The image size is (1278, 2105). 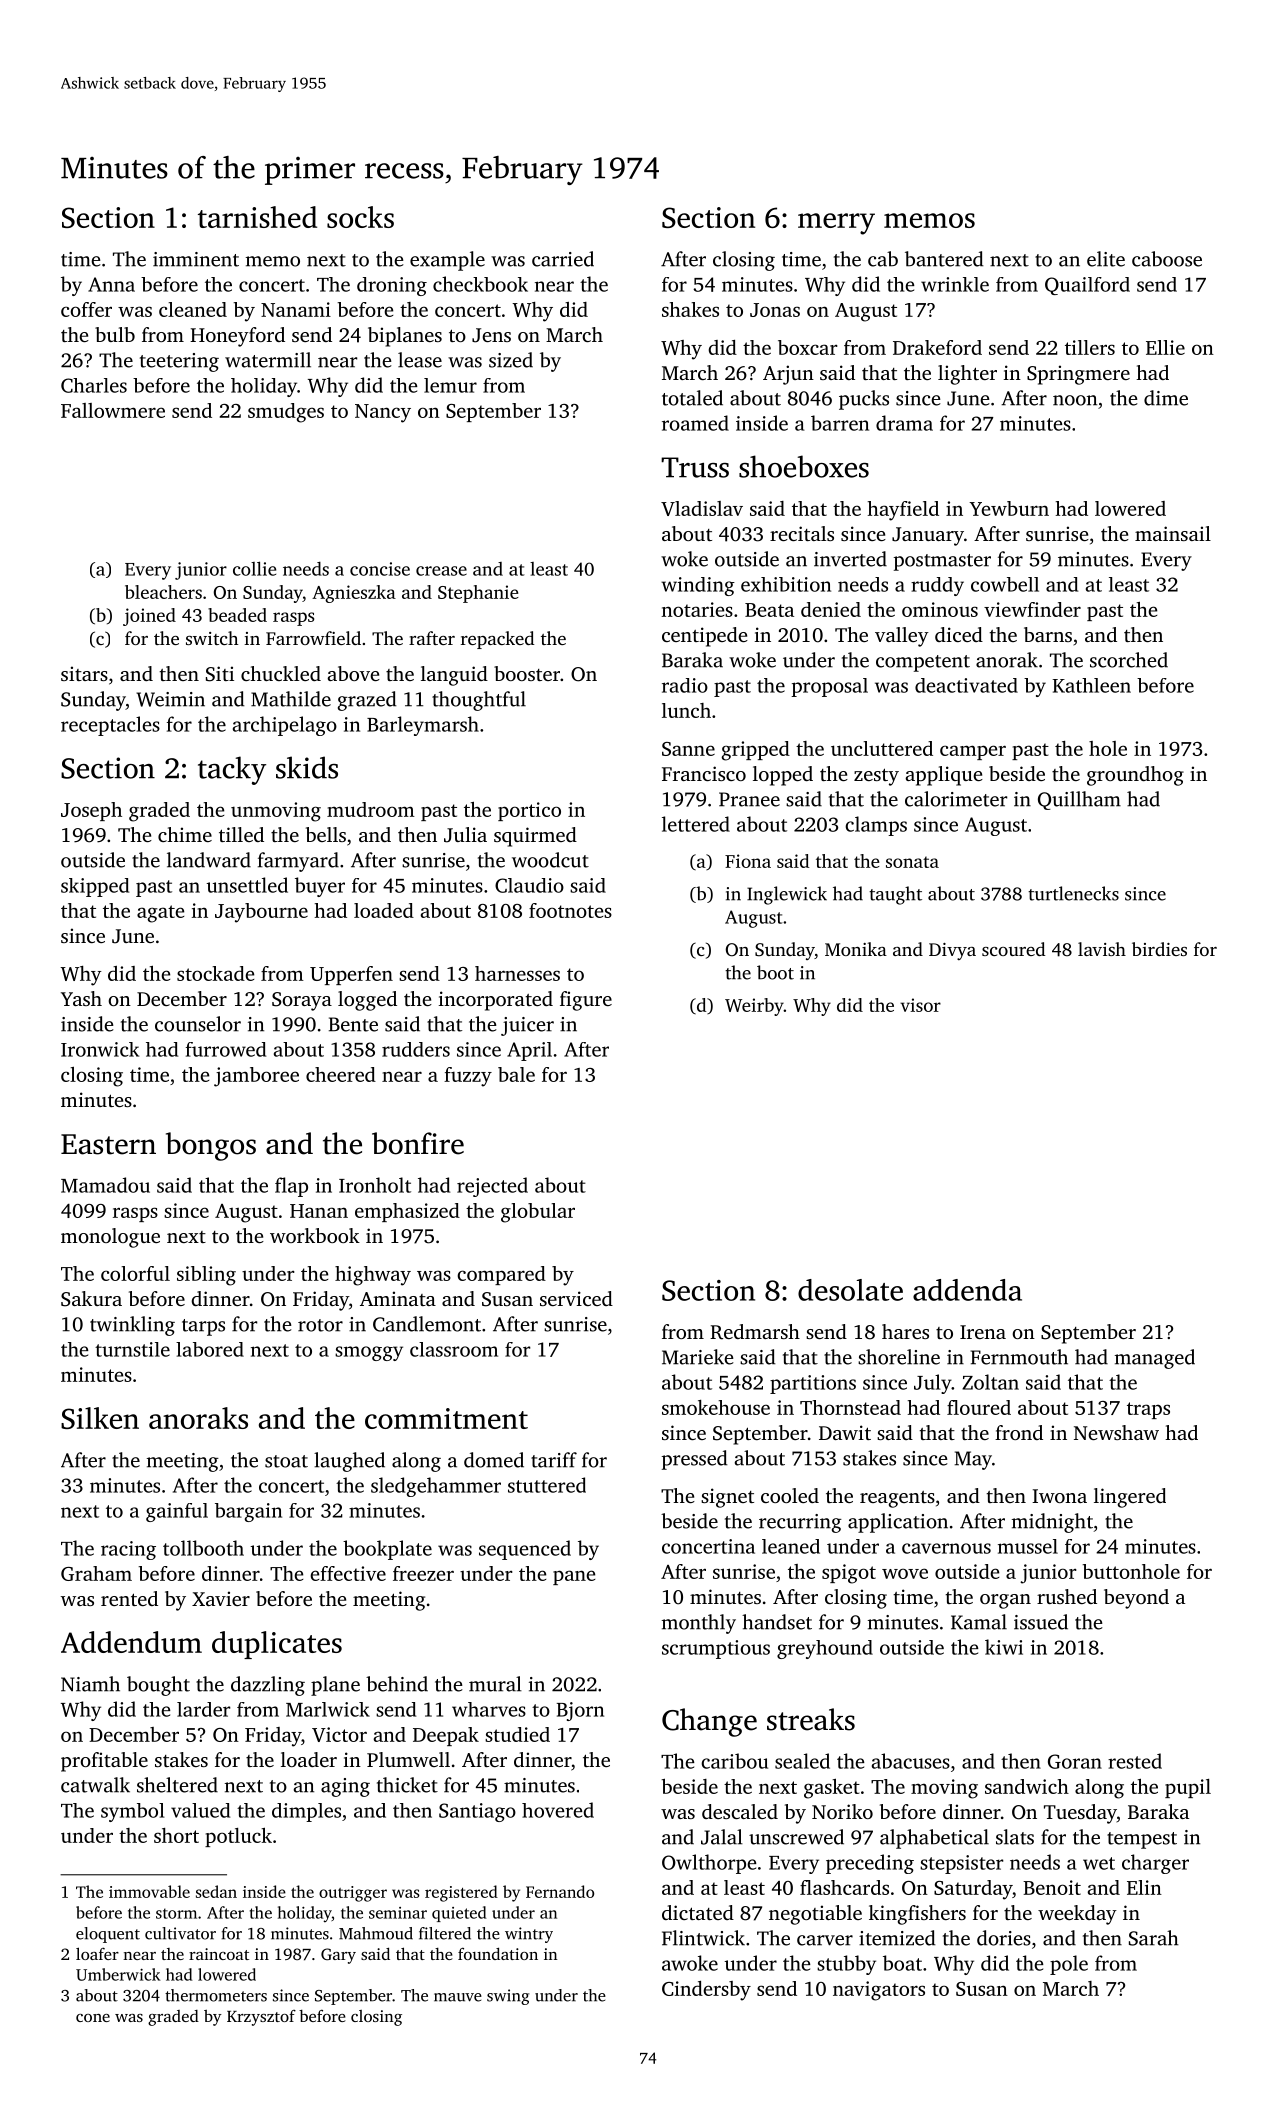 I want to click on cone, so click(x=93, y=2018).
